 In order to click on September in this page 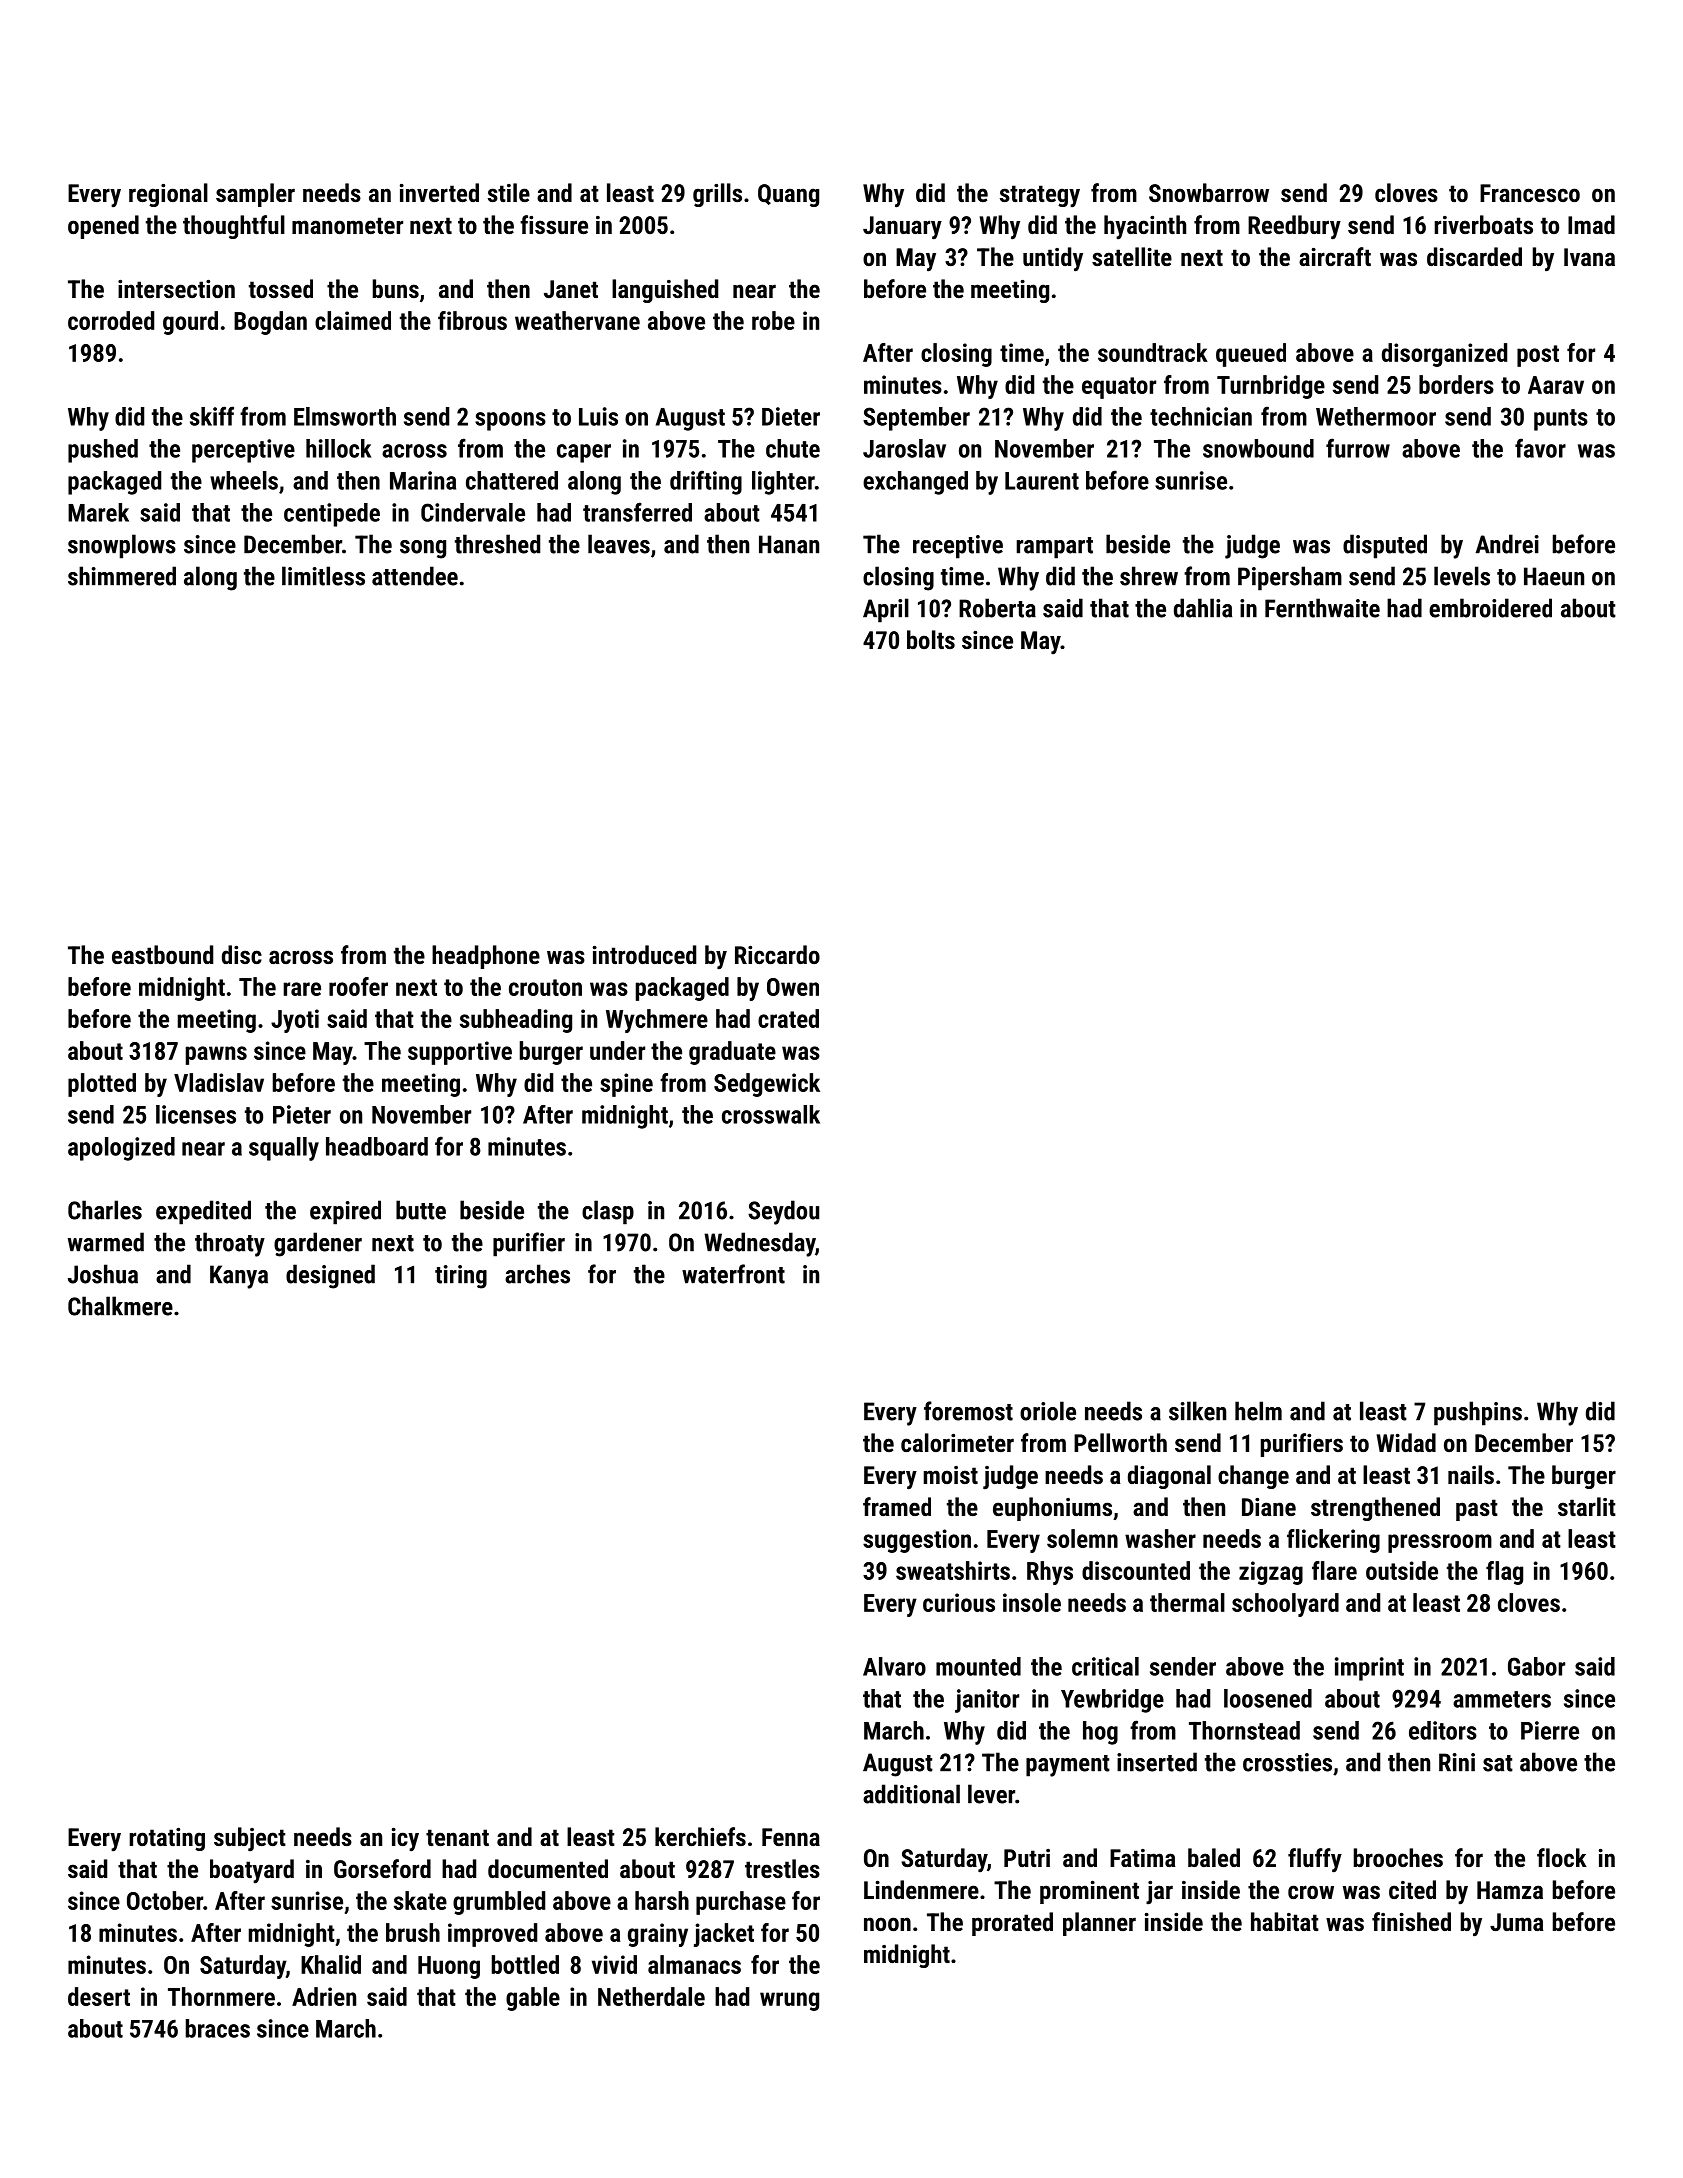, I will do `click(916, 419)`.
